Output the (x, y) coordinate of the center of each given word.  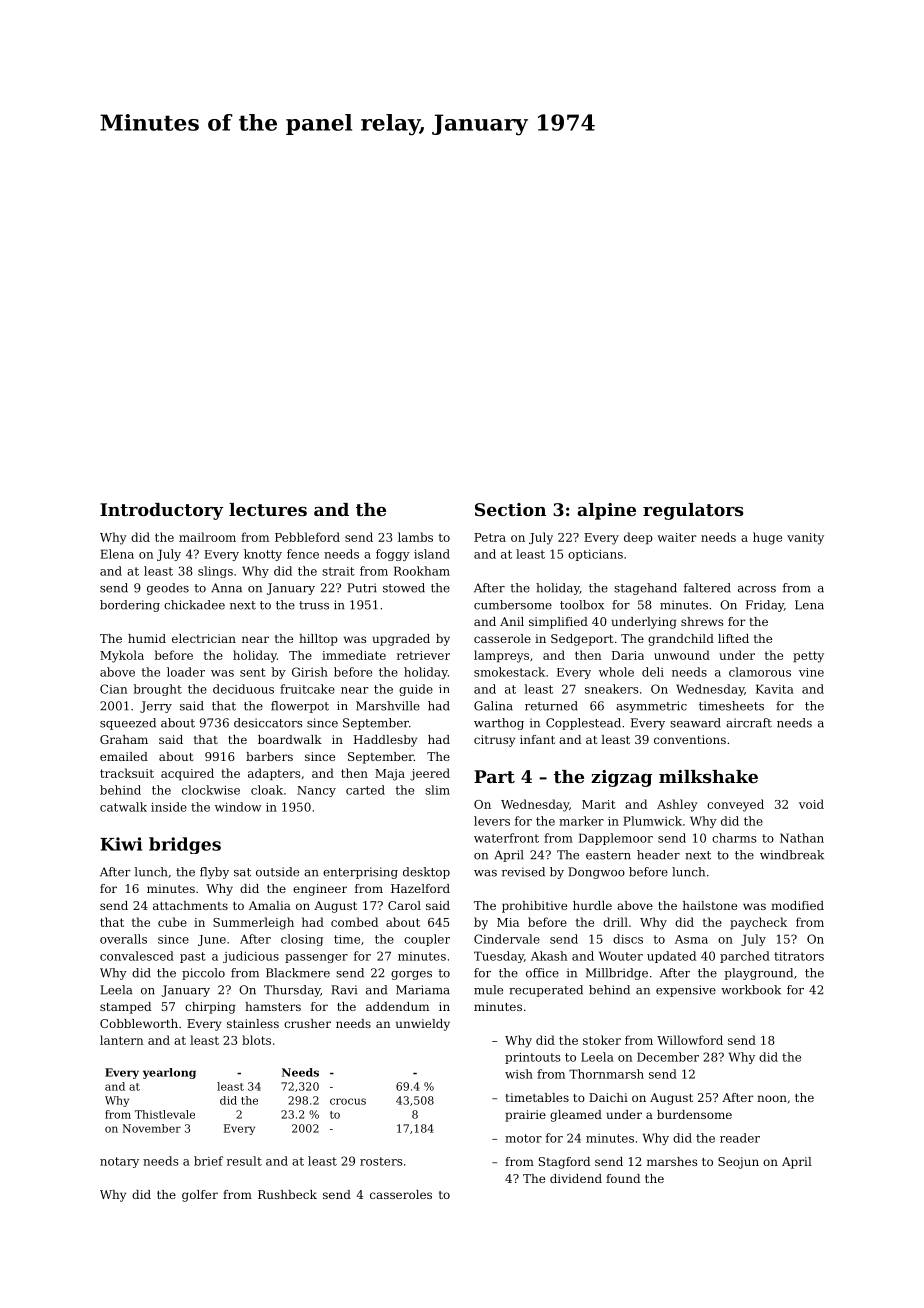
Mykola (122, 656)
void (811, 804)
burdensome (694, 1114)
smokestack (509, 672)
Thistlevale (165, 1114)
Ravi (344, 990)
